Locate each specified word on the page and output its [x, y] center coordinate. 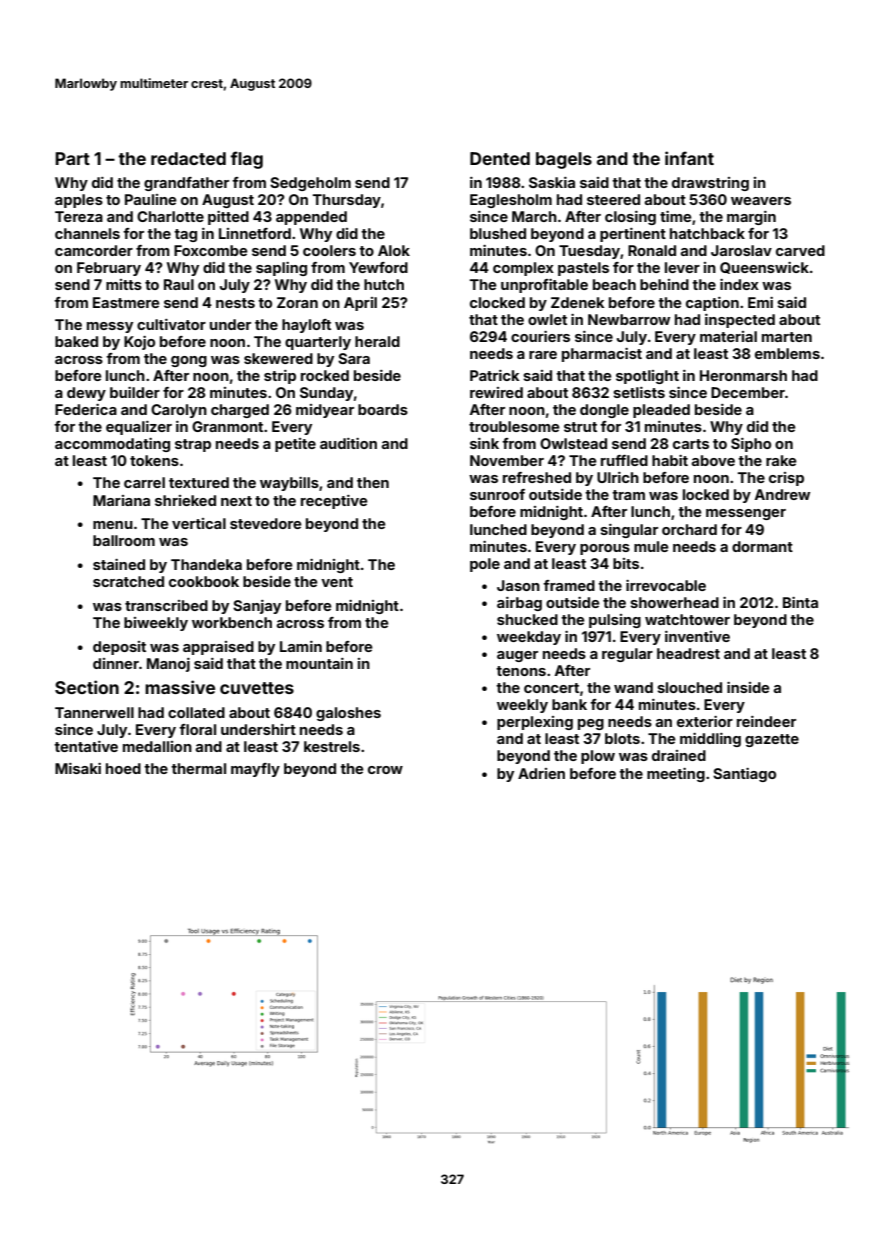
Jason [518, 585]
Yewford [378, 267]
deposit [119, 648]
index [739, 284]
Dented [500, 158]
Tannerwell [94, 712]
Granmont [227, 426]
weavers [761, 201]
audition [348, 443]
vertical [199, 523]
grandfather [186, 184]
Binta [800, 602]
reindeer [766, 721]
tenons [521, 671]
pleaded [661, 411]
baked [76, 341]
